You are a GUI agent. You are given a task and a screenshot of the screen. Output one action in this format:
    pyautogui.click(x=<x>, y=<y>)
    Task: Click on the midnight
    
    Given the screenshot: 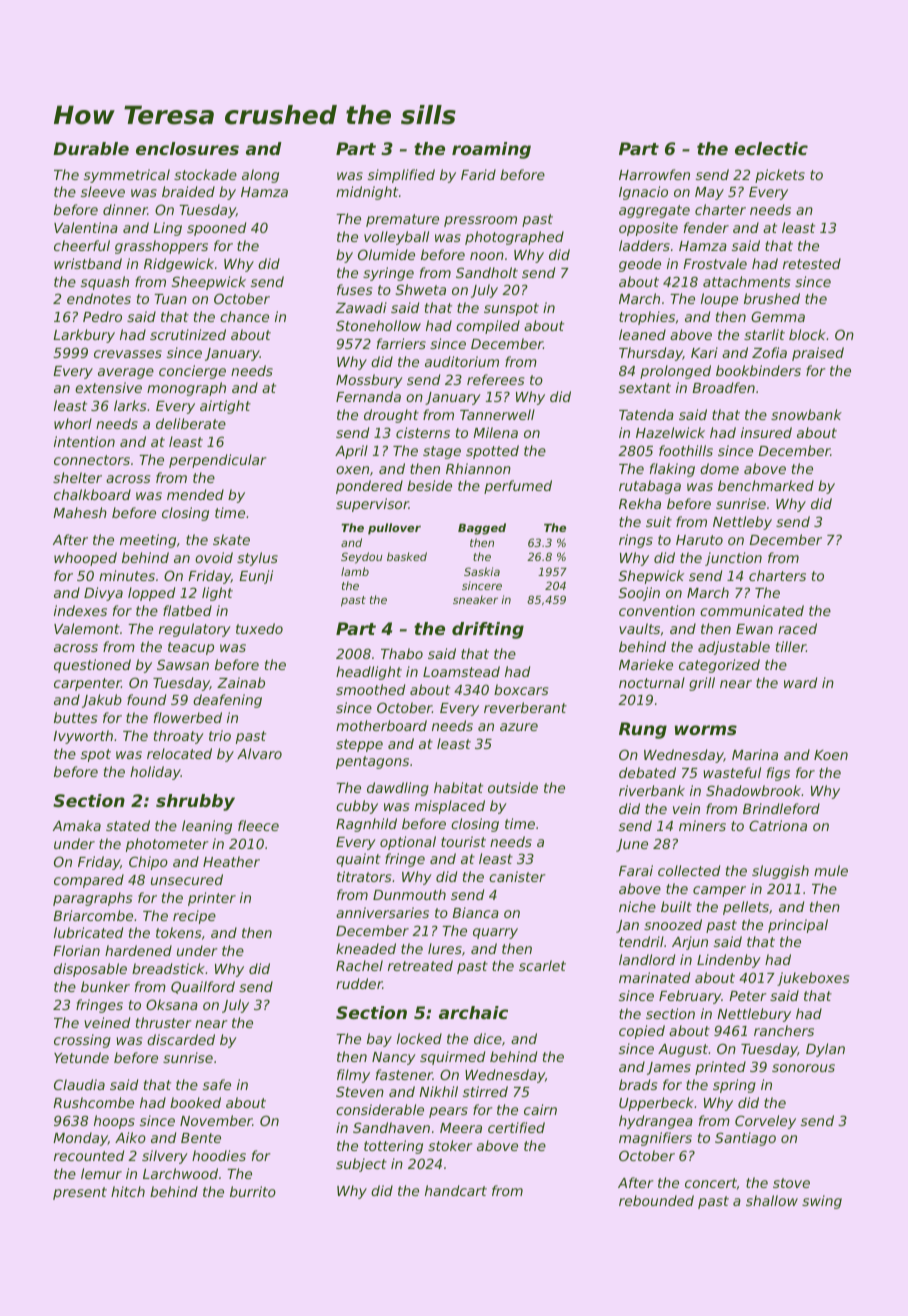 What is the action you would take?
    pyautogui.click(x=367, y=193)
